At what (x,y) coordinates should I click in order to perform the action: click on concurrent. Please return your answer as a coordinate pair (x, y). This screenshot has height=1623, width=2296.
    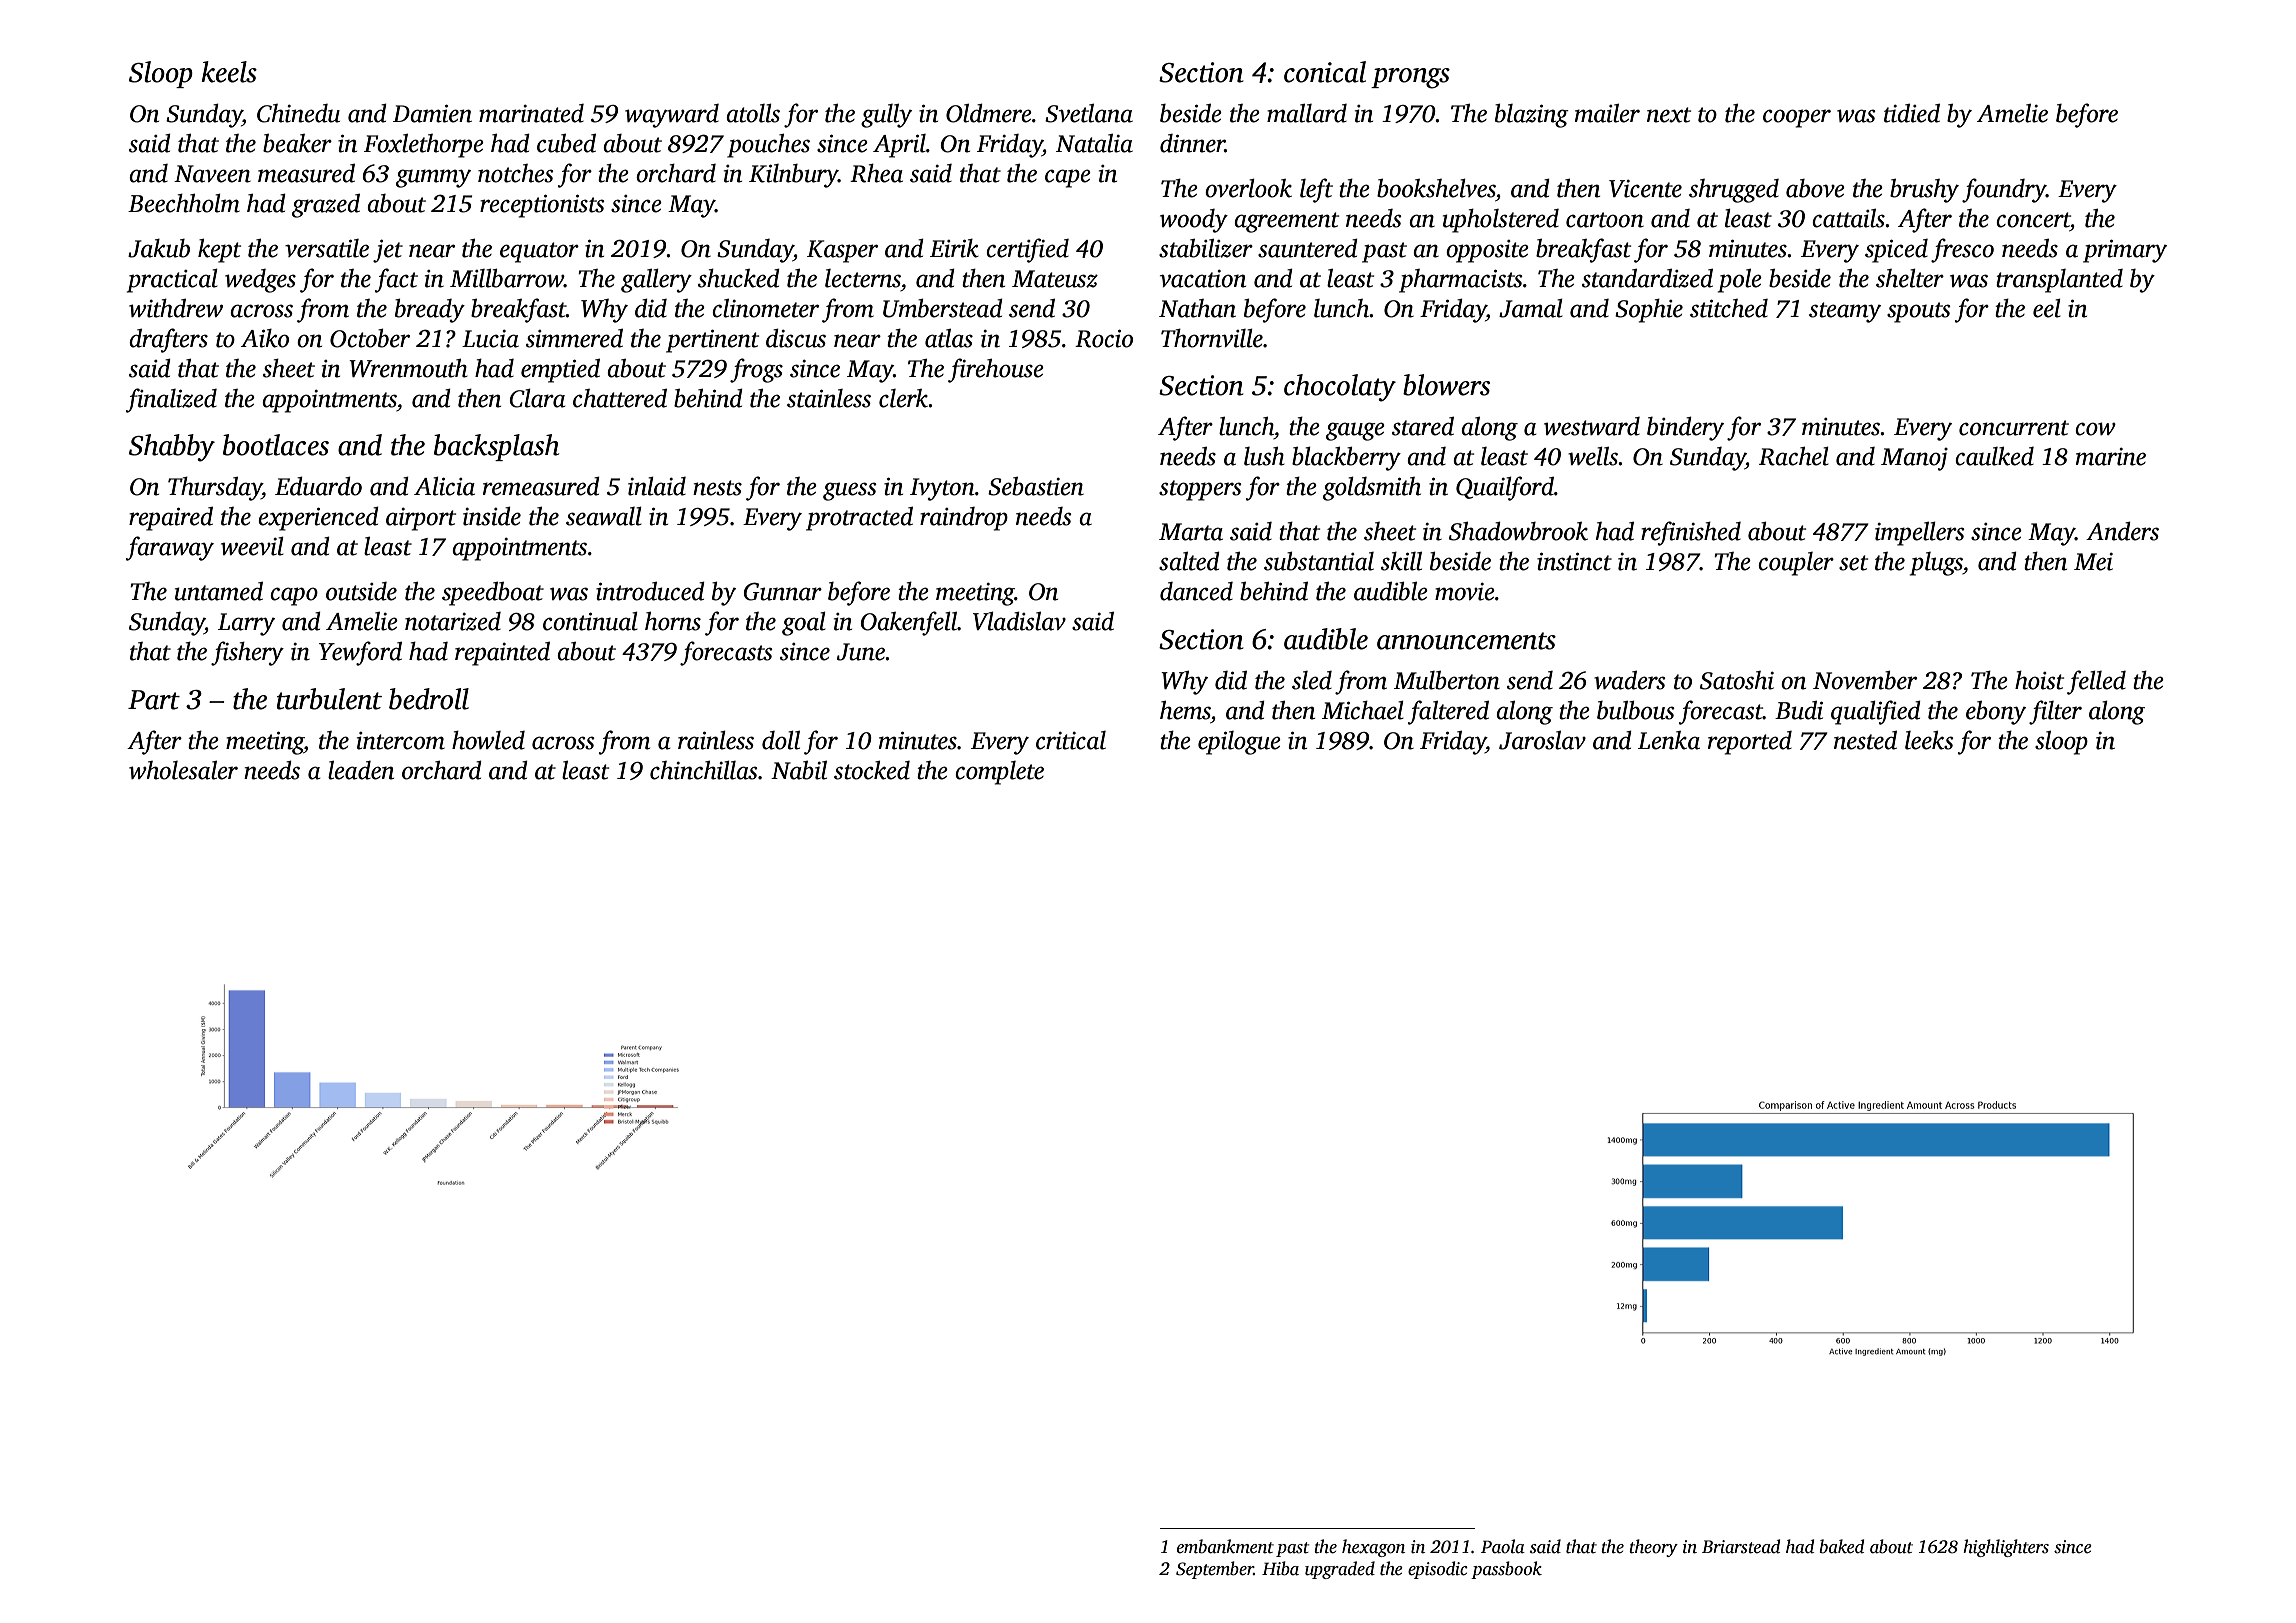
    Looking at the image, I should click on (2014, 428).
